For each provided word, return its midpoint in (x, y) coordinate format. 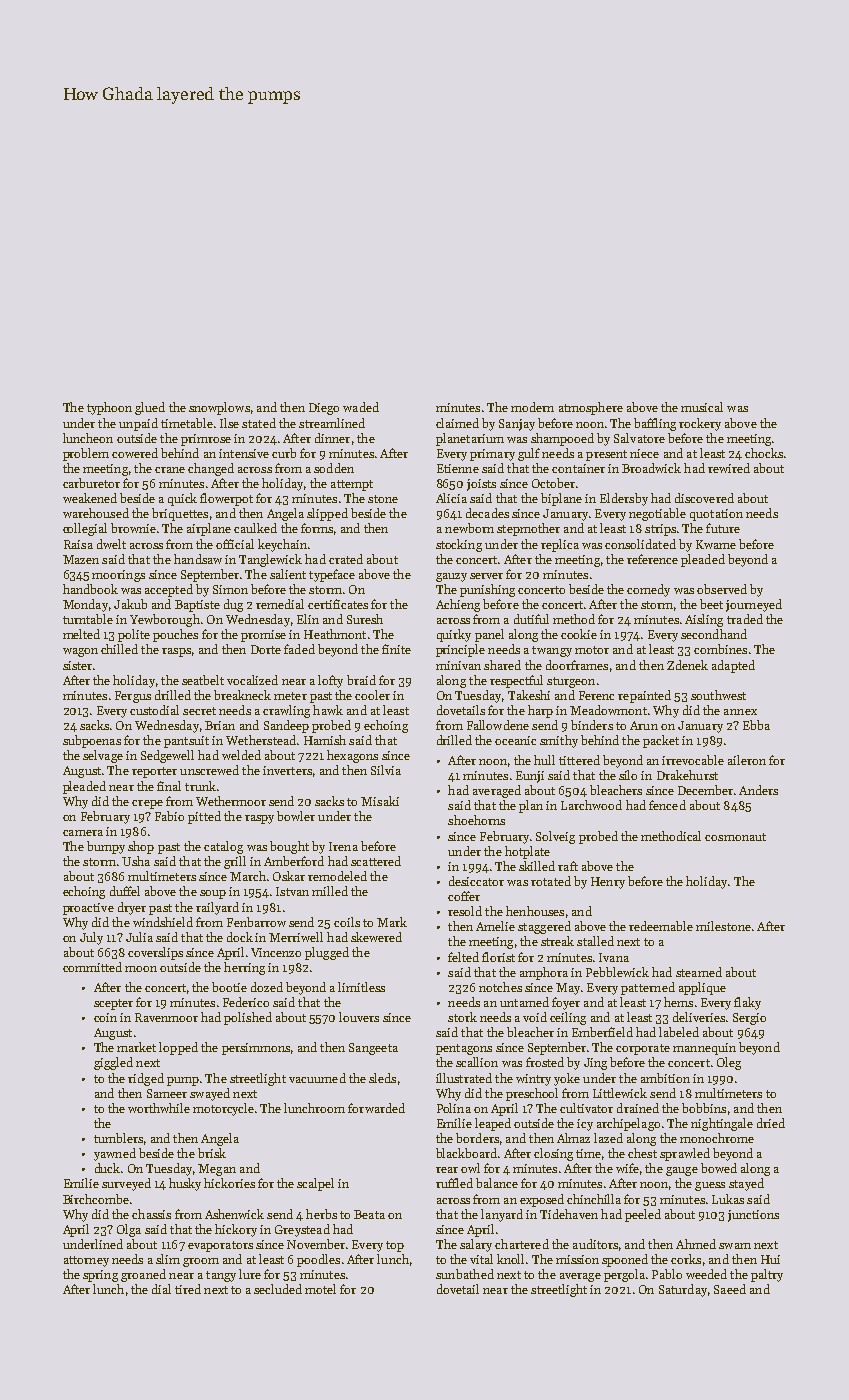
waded (361, 407)
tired (188, 1289)
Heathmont (335, 634)
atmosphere (591, 408)
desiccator (476, 881)
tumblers (118, 1138)
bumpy (106, 847)
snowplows (219, 408)
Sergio (749, 1019)
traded (745, 619)
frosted (545, 1062)
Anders (758, 790)
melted (81, 634)
